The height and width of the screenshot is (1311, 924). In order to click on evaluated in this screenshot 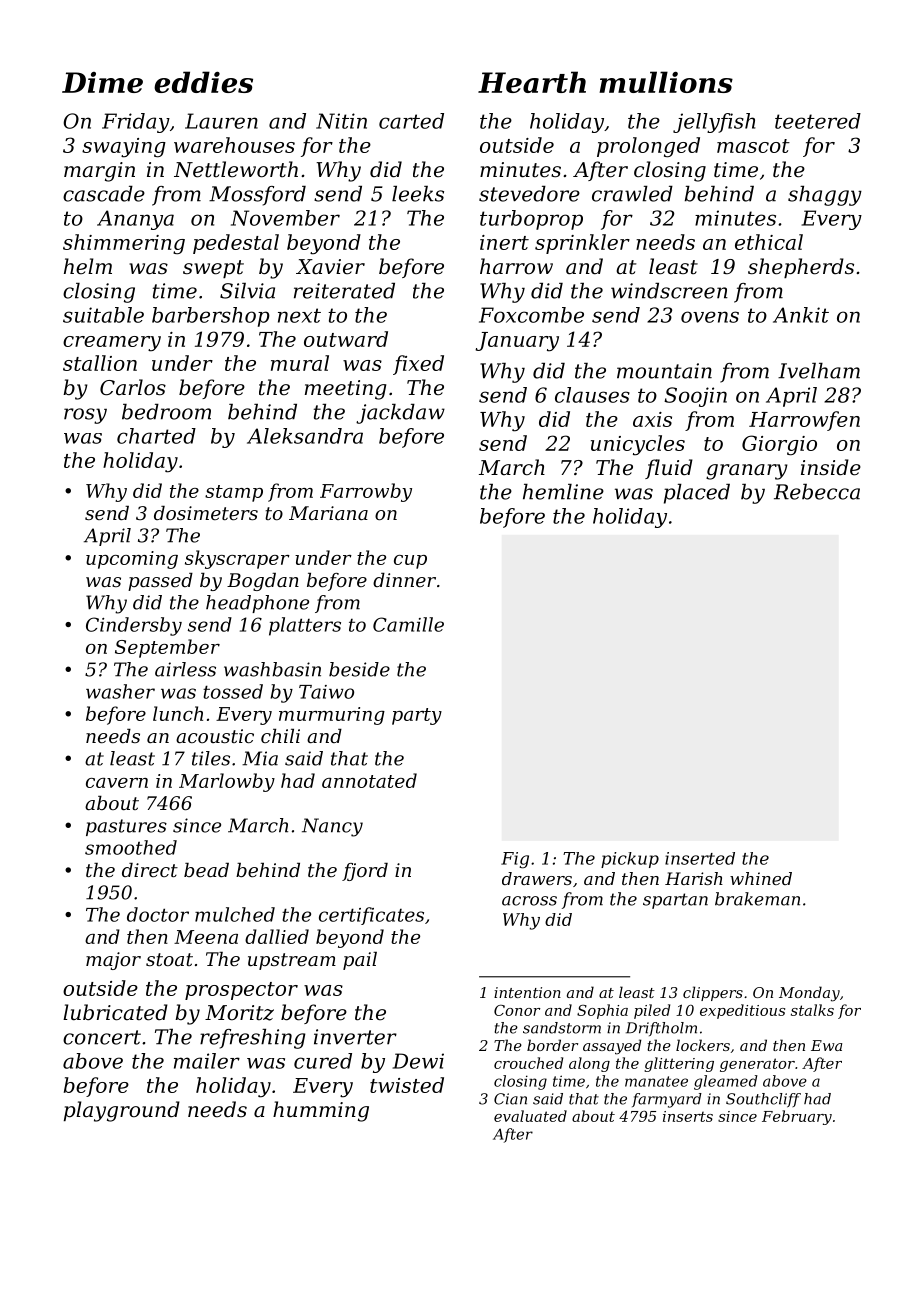, I will do `click(530, 1116)`.
